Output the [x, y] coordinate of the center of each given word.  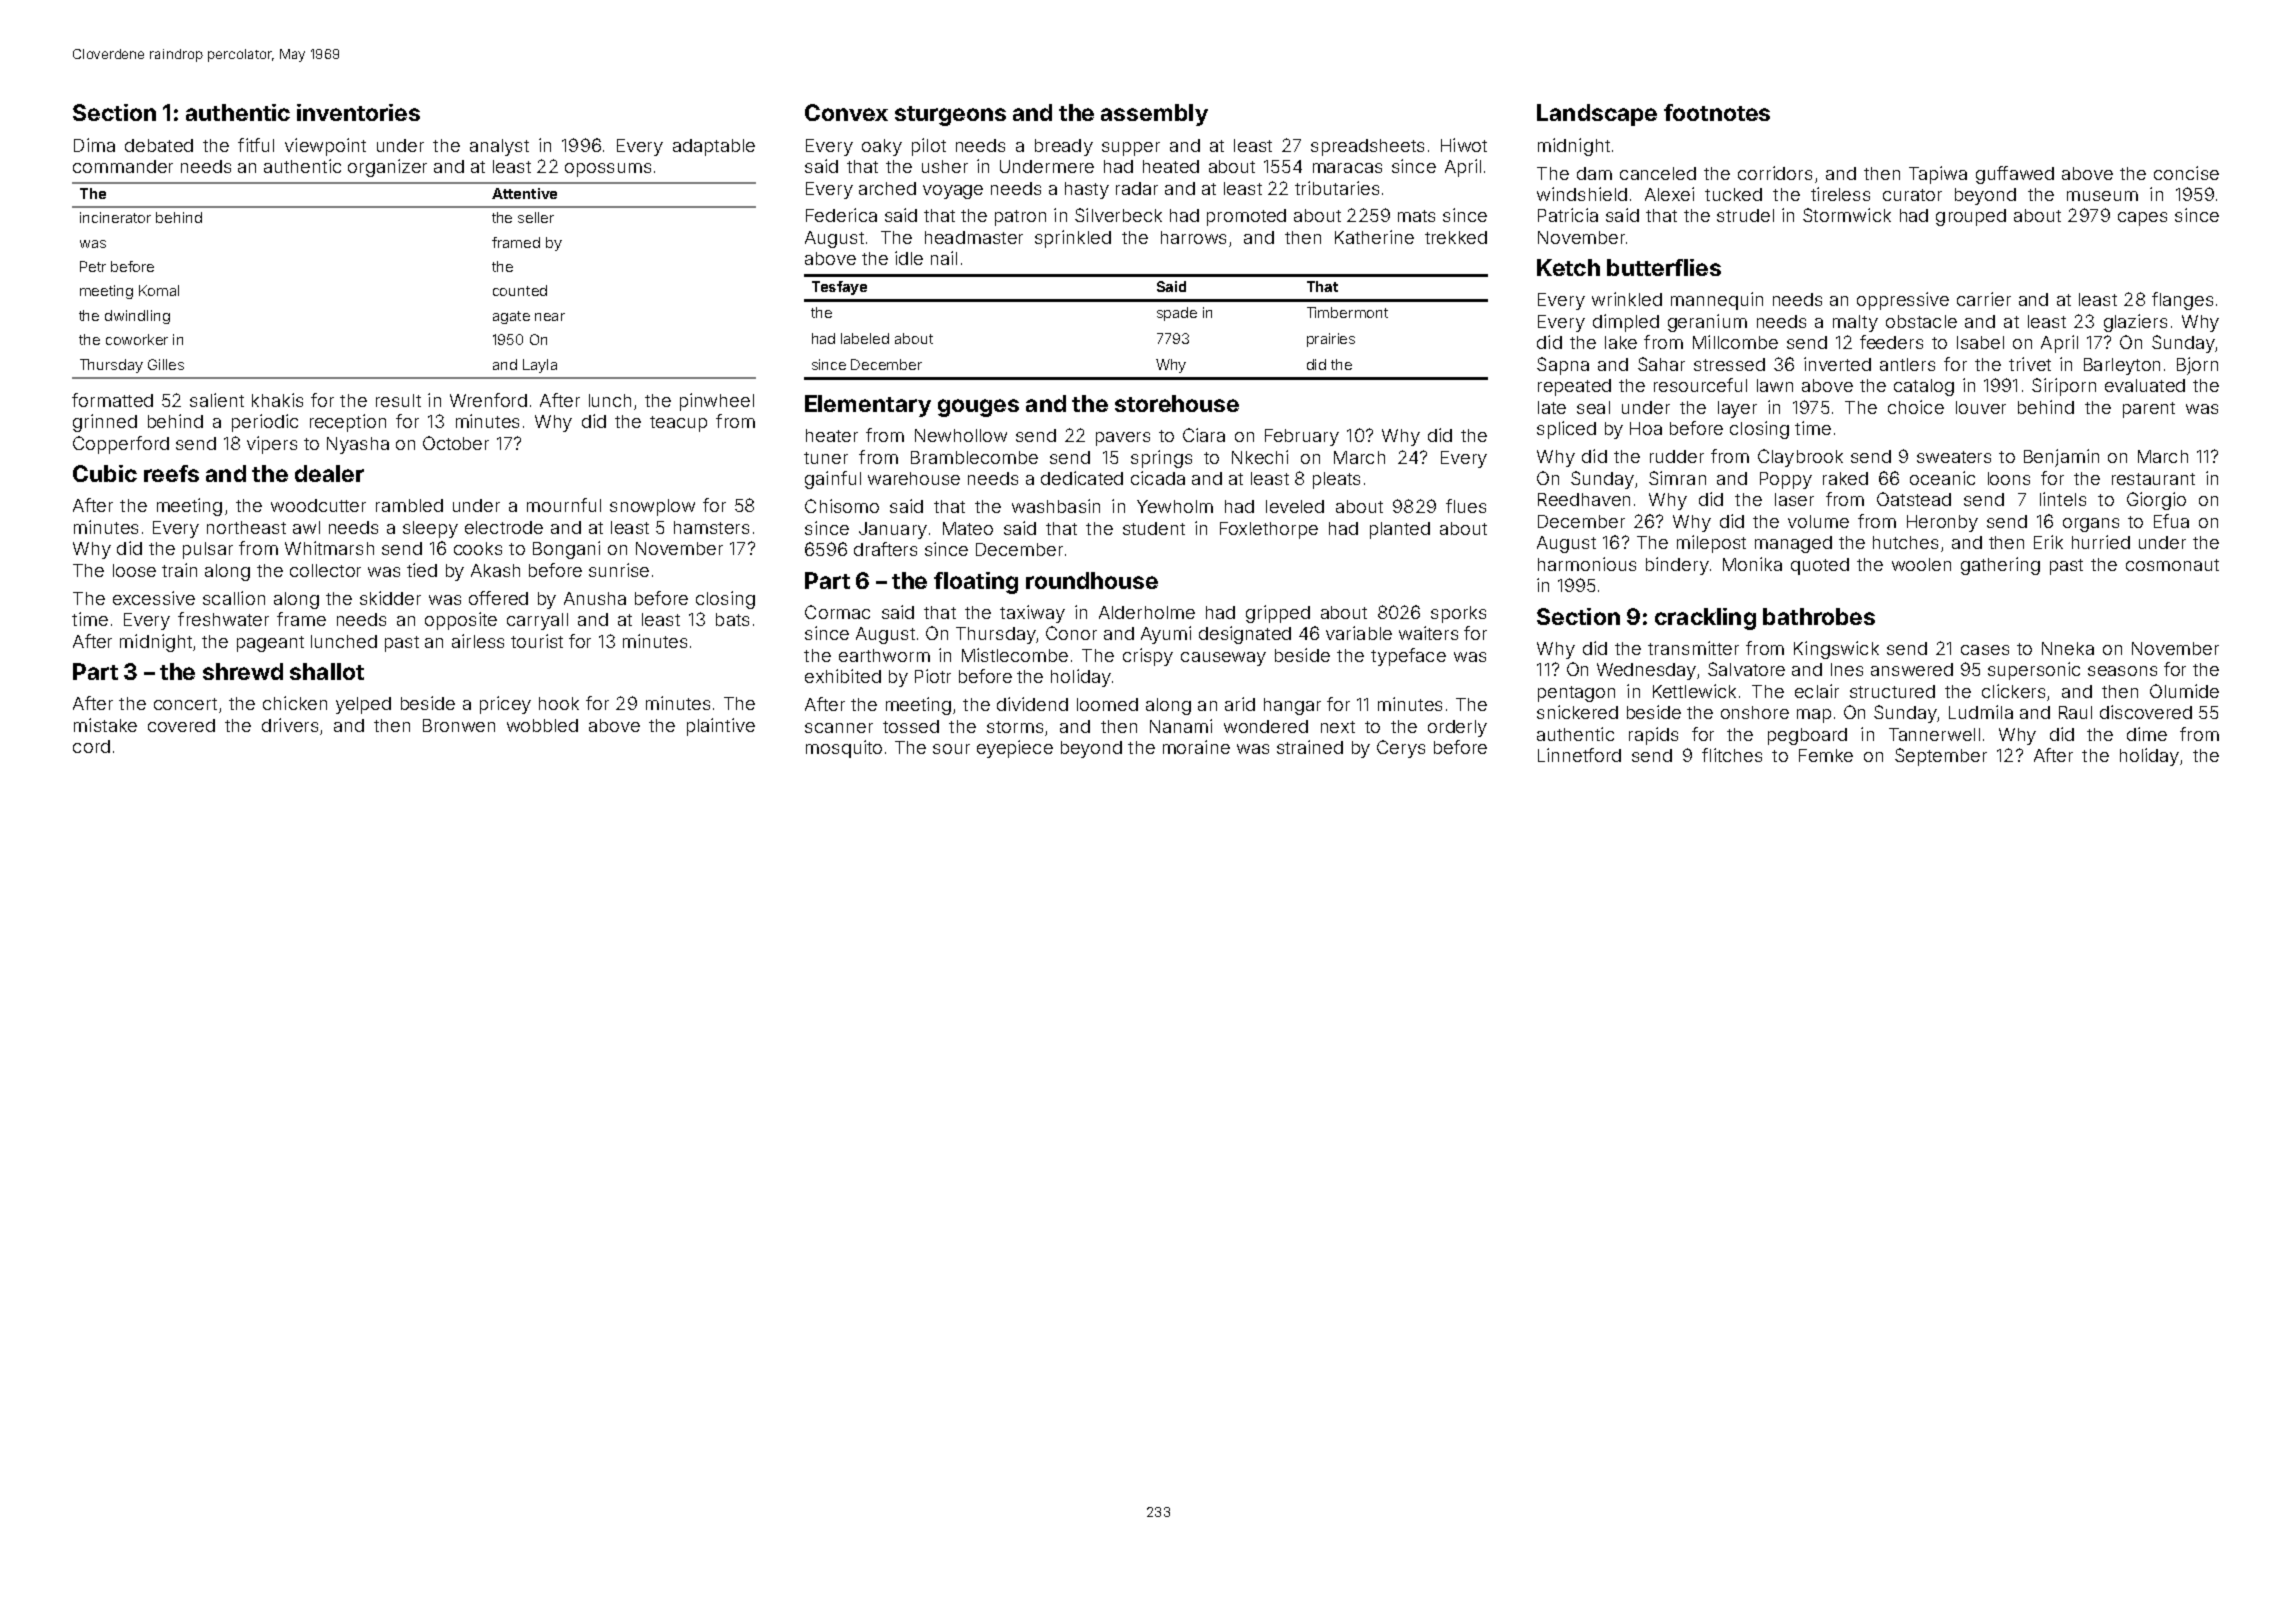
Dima [94, 145]
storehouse [1177, 403]
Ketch [1568, 267]
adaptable [714, 147]
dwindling [137, 317]
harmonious [1587, 564]
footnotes [1717, 112]
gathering [2000, 566]
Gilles [166, 364]
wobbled [542, 725]
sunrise [619, 570]
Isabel [1980, 342]
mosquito [844, 749]
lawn [1775, 385]
